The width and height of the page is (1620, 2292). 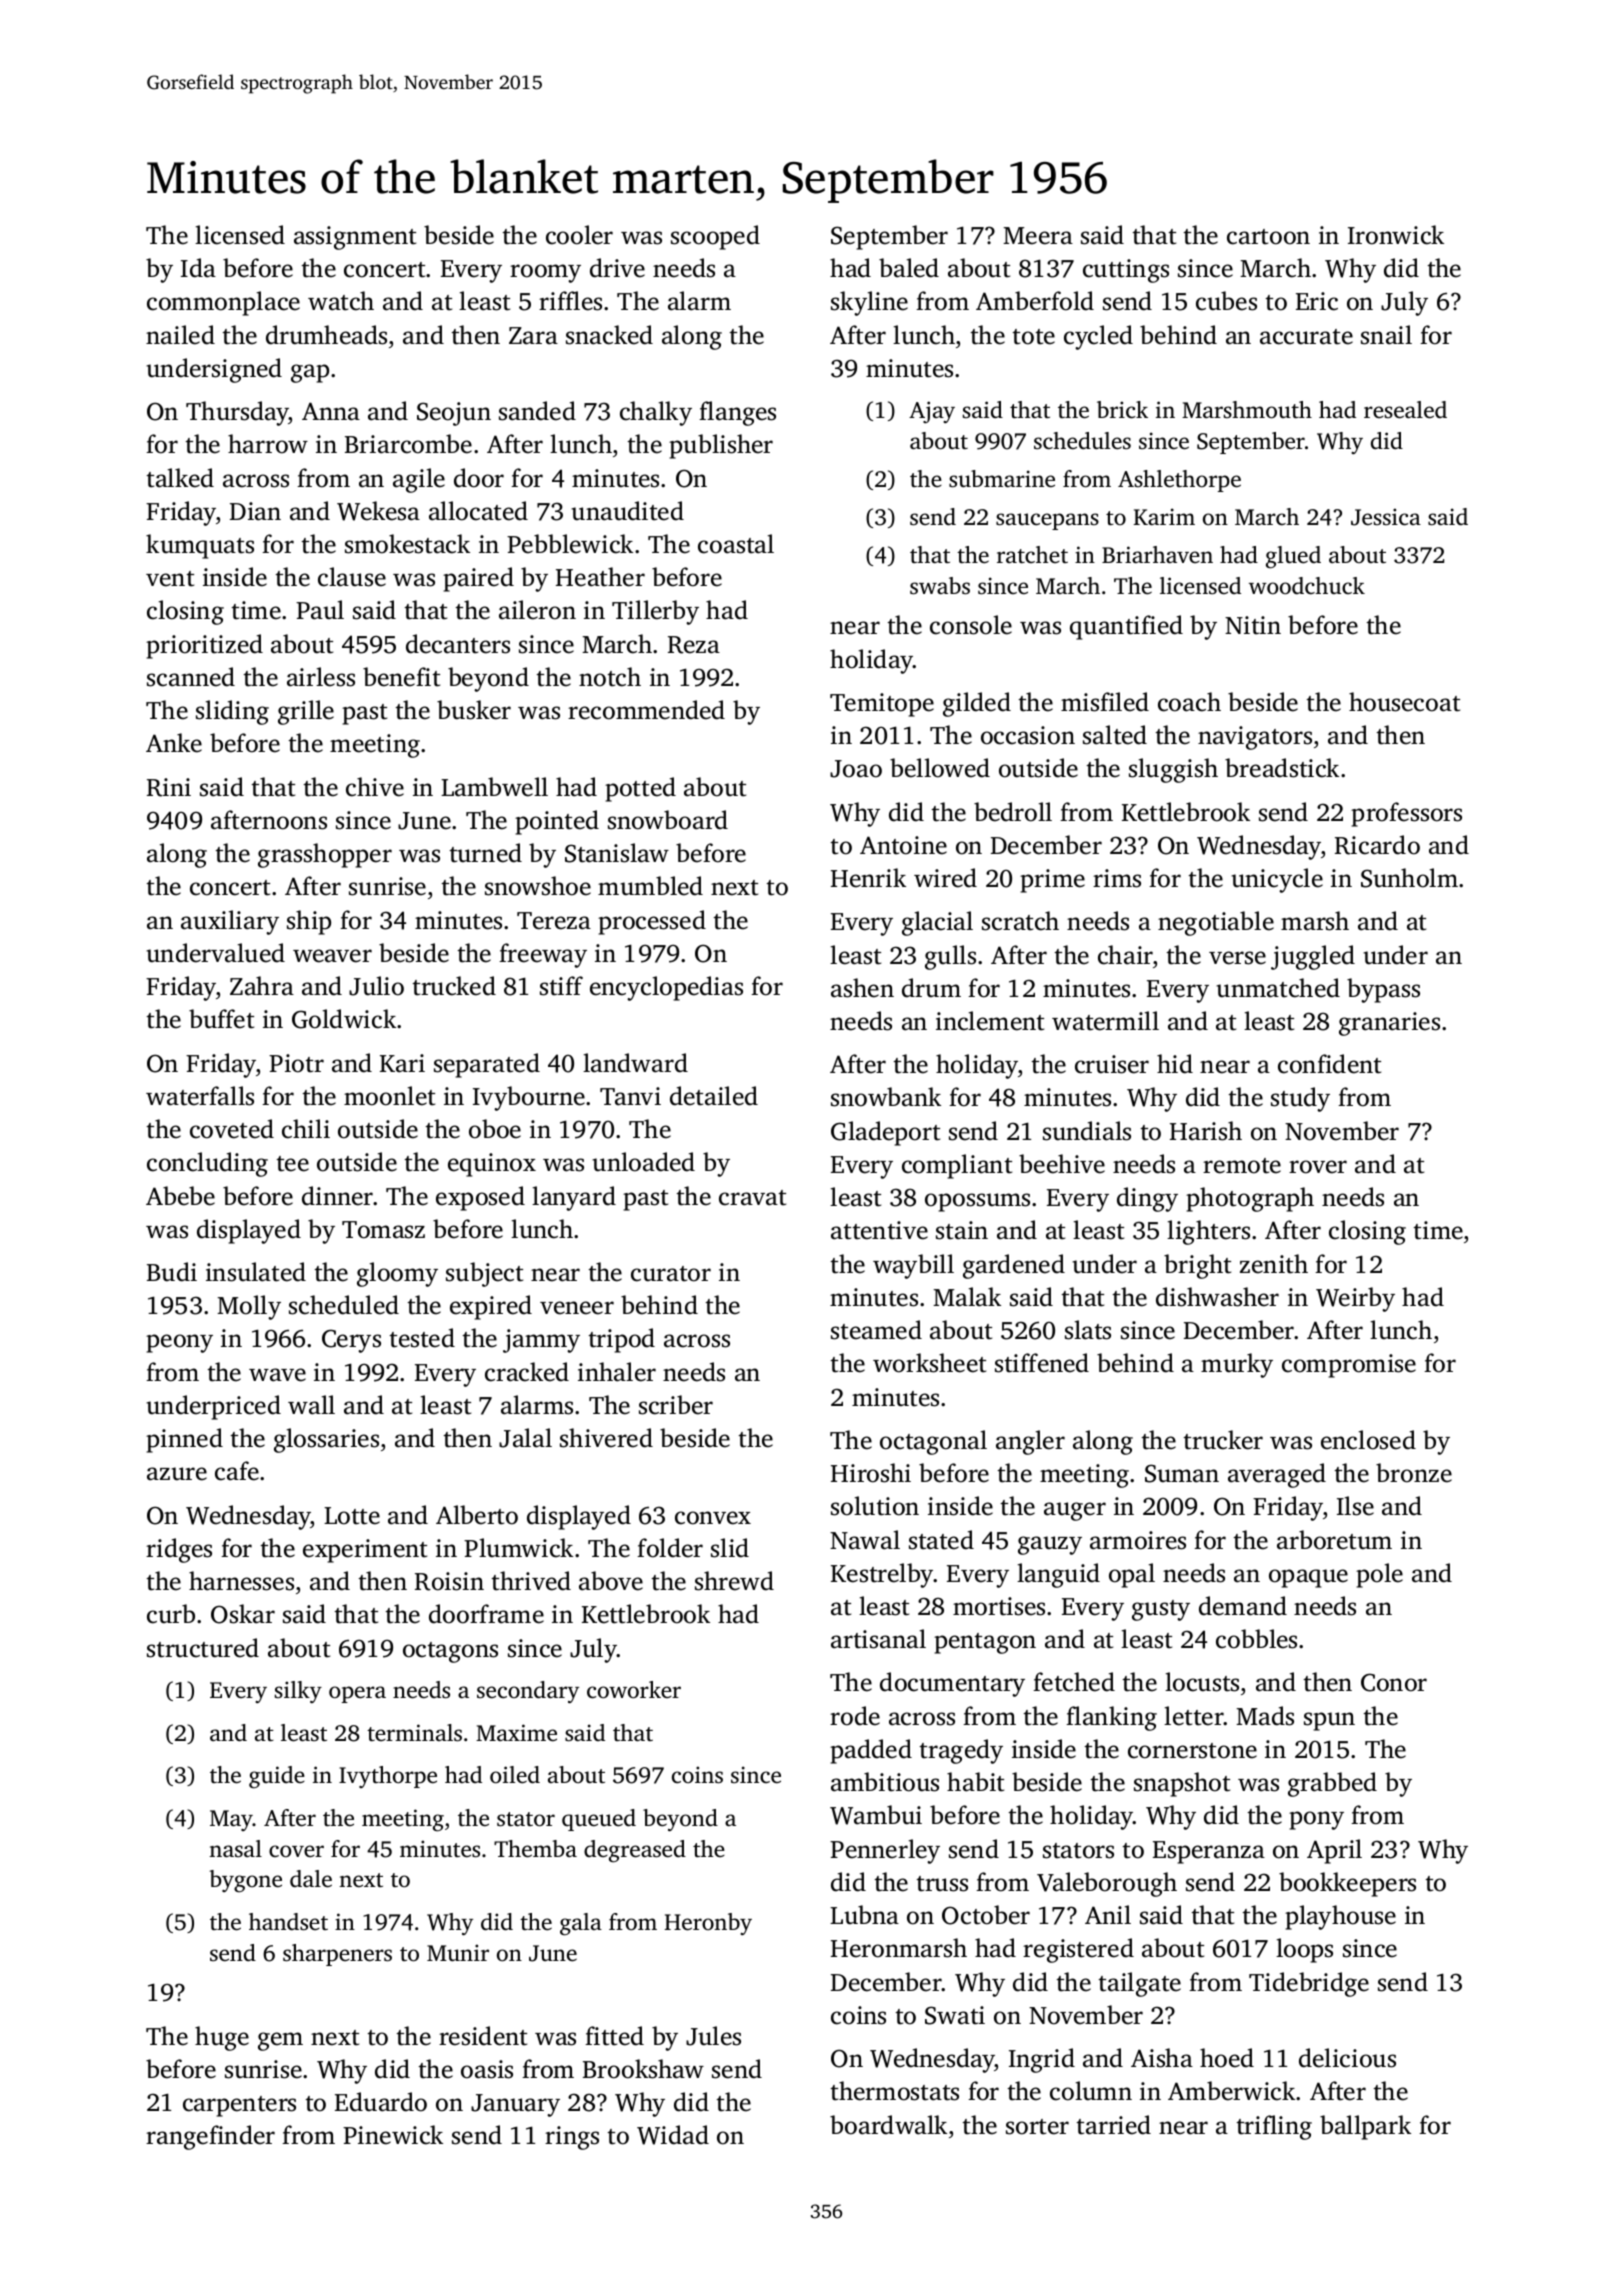 What do you see at coordinates (537, 411) in the page?
I see `sanded` at bounding box center [537, 411].
